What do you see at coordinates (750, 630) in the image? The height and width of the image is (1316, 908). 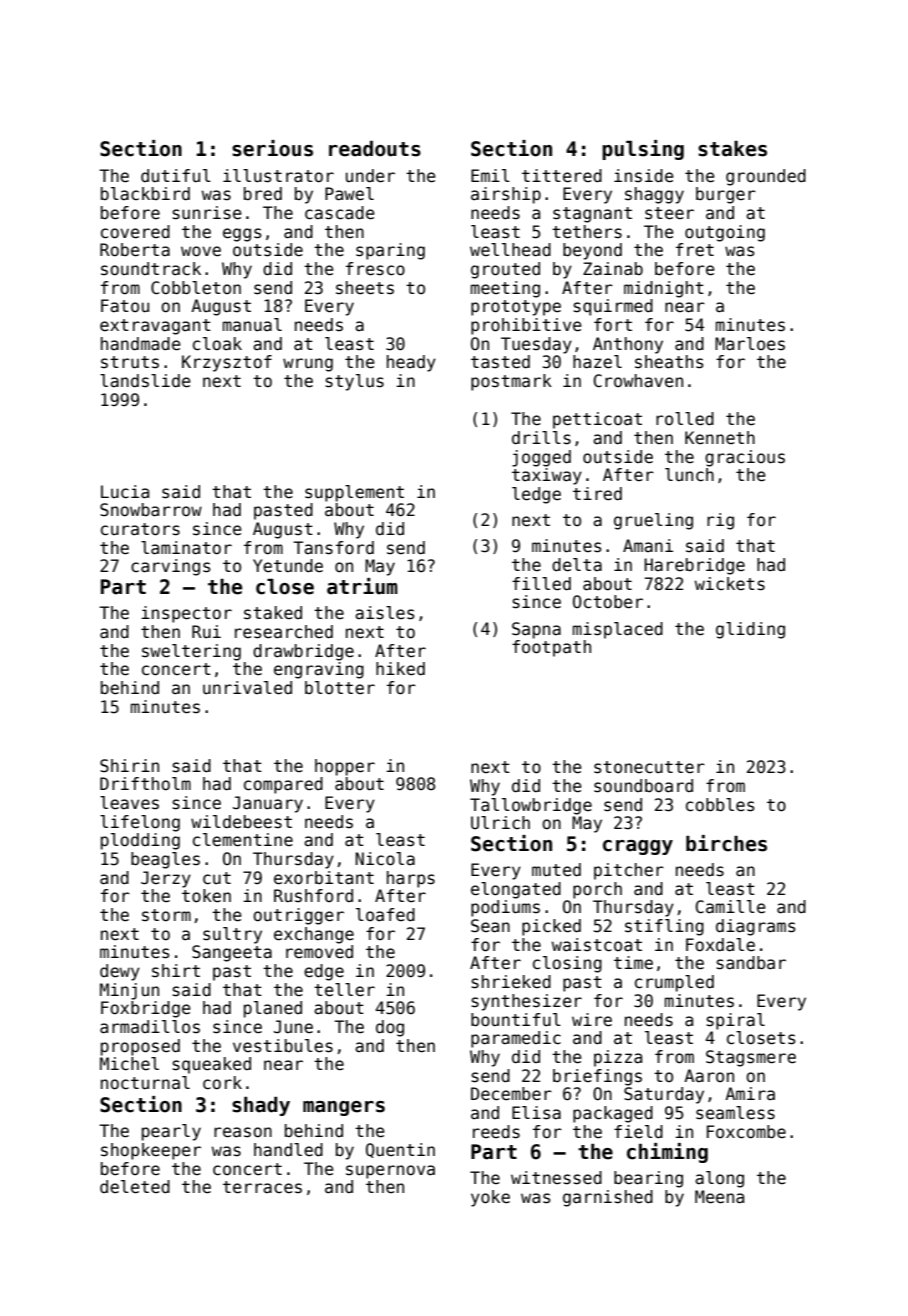 I see `gliding` at bounding box center [750, 630].
